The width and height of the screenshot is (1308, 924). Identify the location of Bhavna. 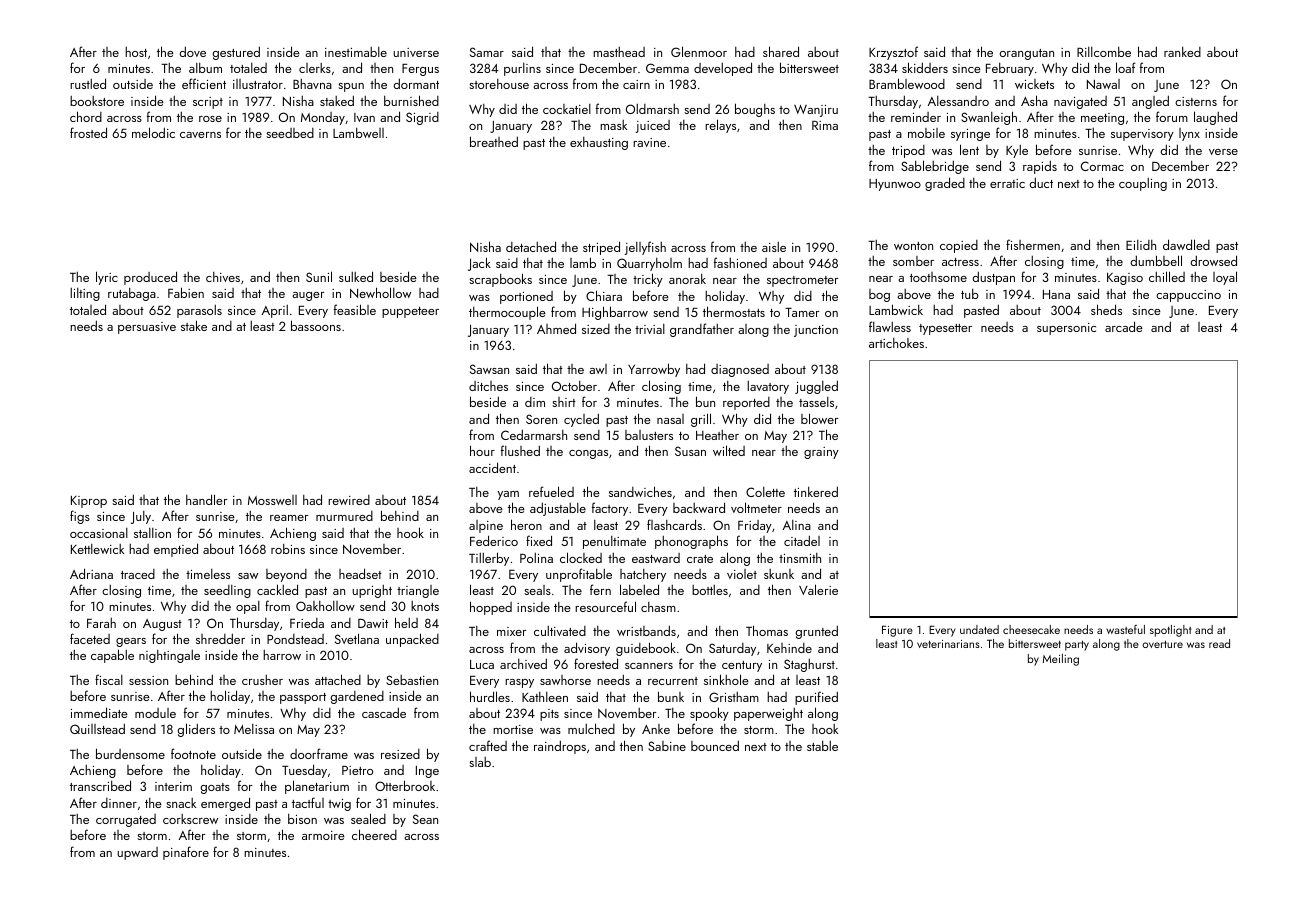
(312, 84).
